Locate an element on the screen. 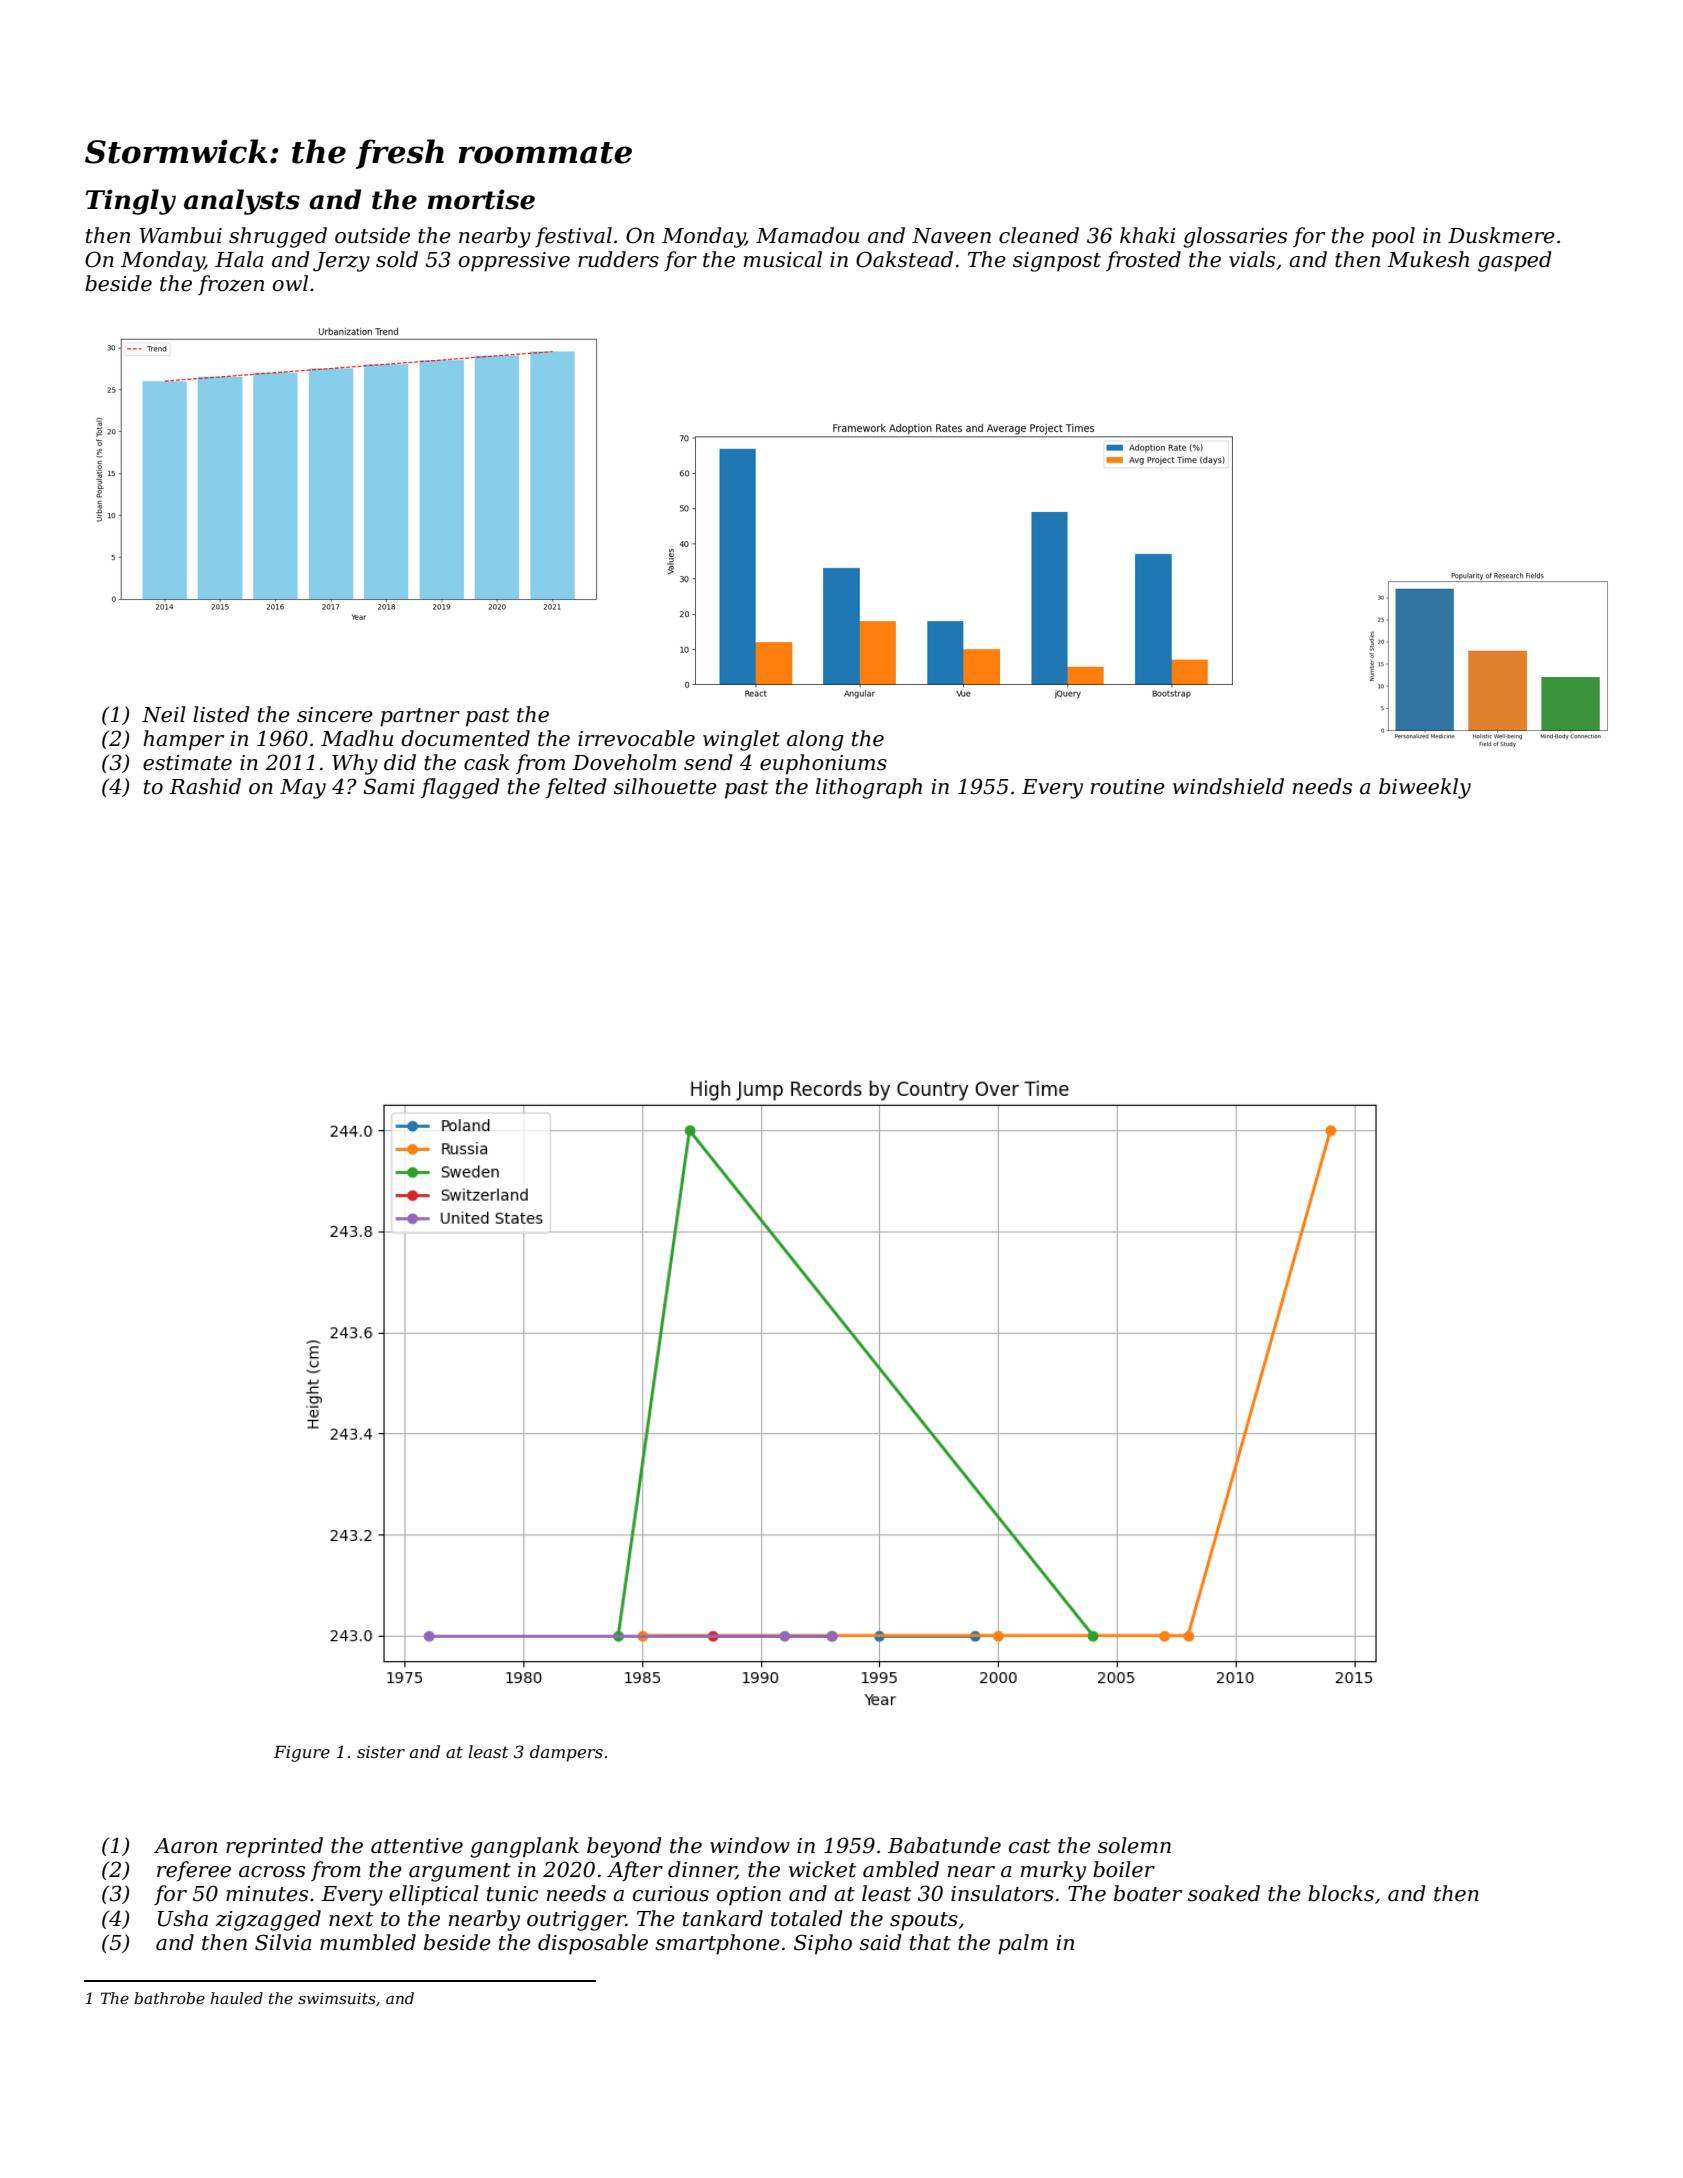  flagged is located at coordinates (460, 788).
